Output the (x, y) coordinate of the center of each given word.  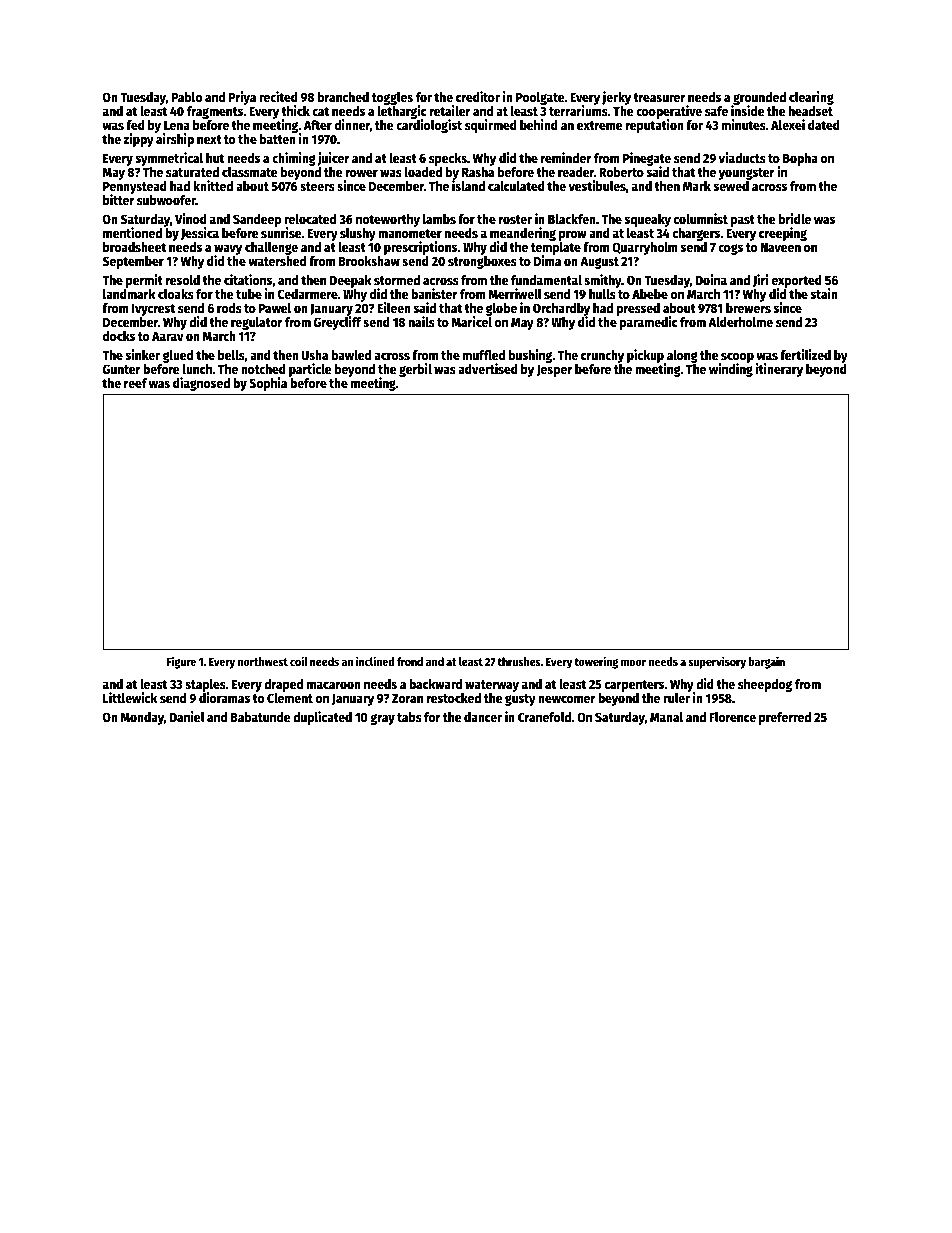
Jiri (760, 280)
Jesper (554, 371)
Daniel (187, 716)
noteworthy (388, 220)
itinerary (779, 370)
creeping (783, 234)
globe (501, 309)
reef (135, 383)
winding (731, 370)
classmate (250, 172)
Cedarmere (308, 294)
